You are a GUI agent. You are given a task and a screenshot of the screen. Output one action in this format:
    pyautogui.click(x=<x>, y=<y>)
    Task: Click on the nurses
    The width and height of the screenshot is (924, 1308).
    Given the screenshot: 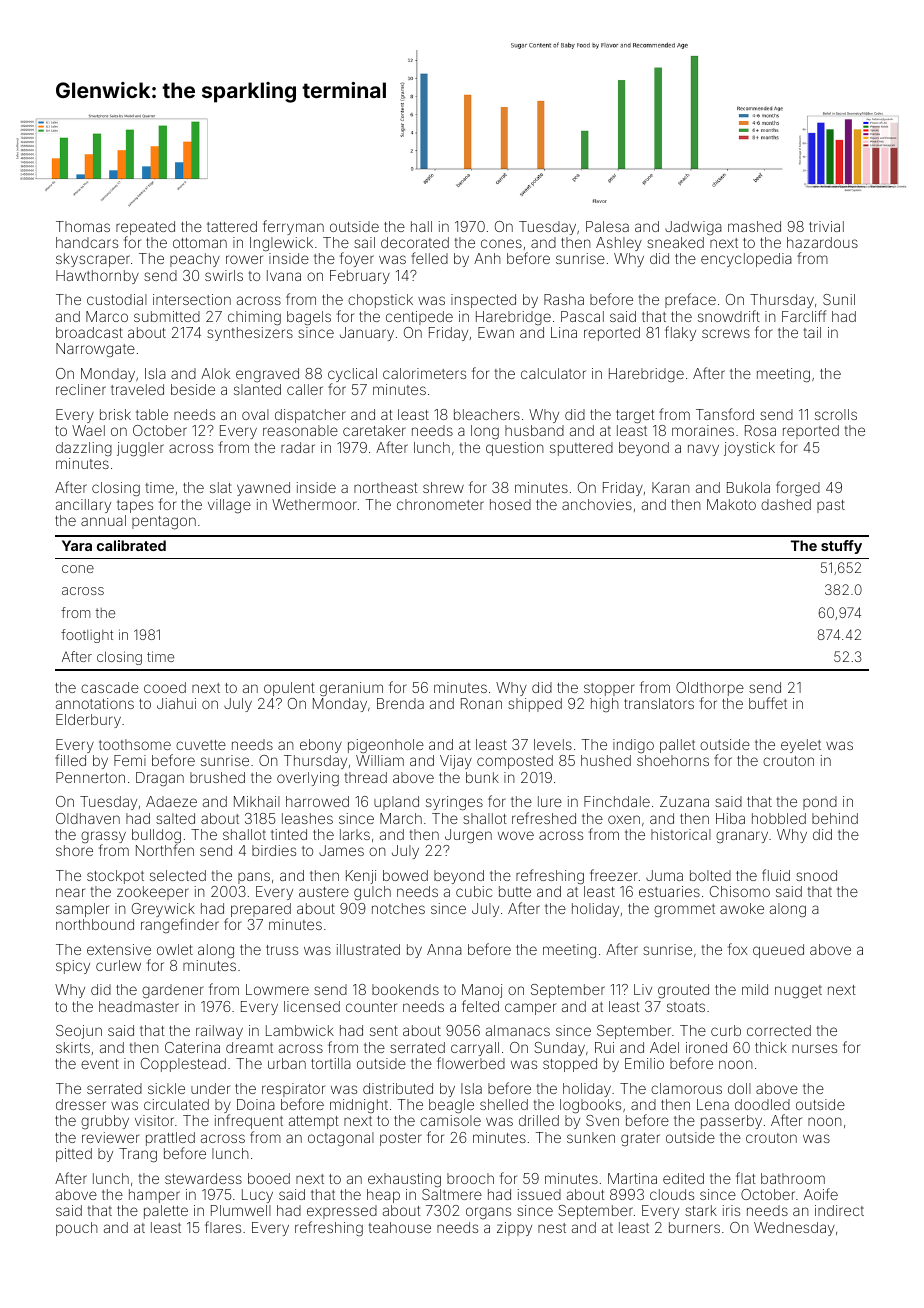 What is the action you would take?
    pyautogui.click(x=814, y=1048)
